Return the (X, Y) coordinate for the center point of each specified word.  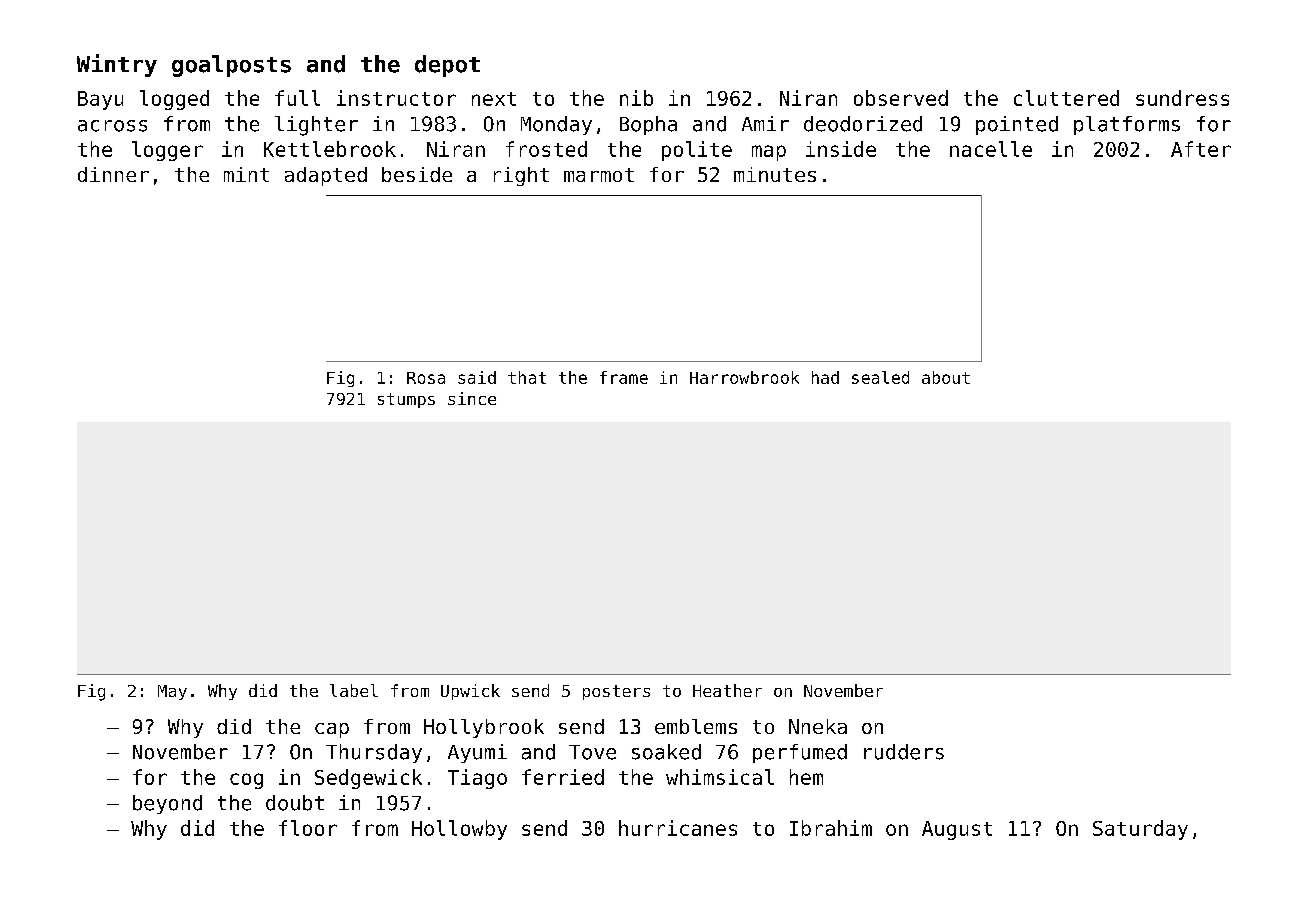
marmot (599, 175)
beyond (167, 804)
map (769, 153)
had (825, 377)
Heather (727, 690)
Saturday (1140, 830)
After (1201, 149)
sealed (880, 377)
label (354, 690)
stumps (406, 400)
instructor (396, 98)
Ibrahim (831, 828)
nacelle (991, 149)
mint (246, 174)
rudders (904, 752)
